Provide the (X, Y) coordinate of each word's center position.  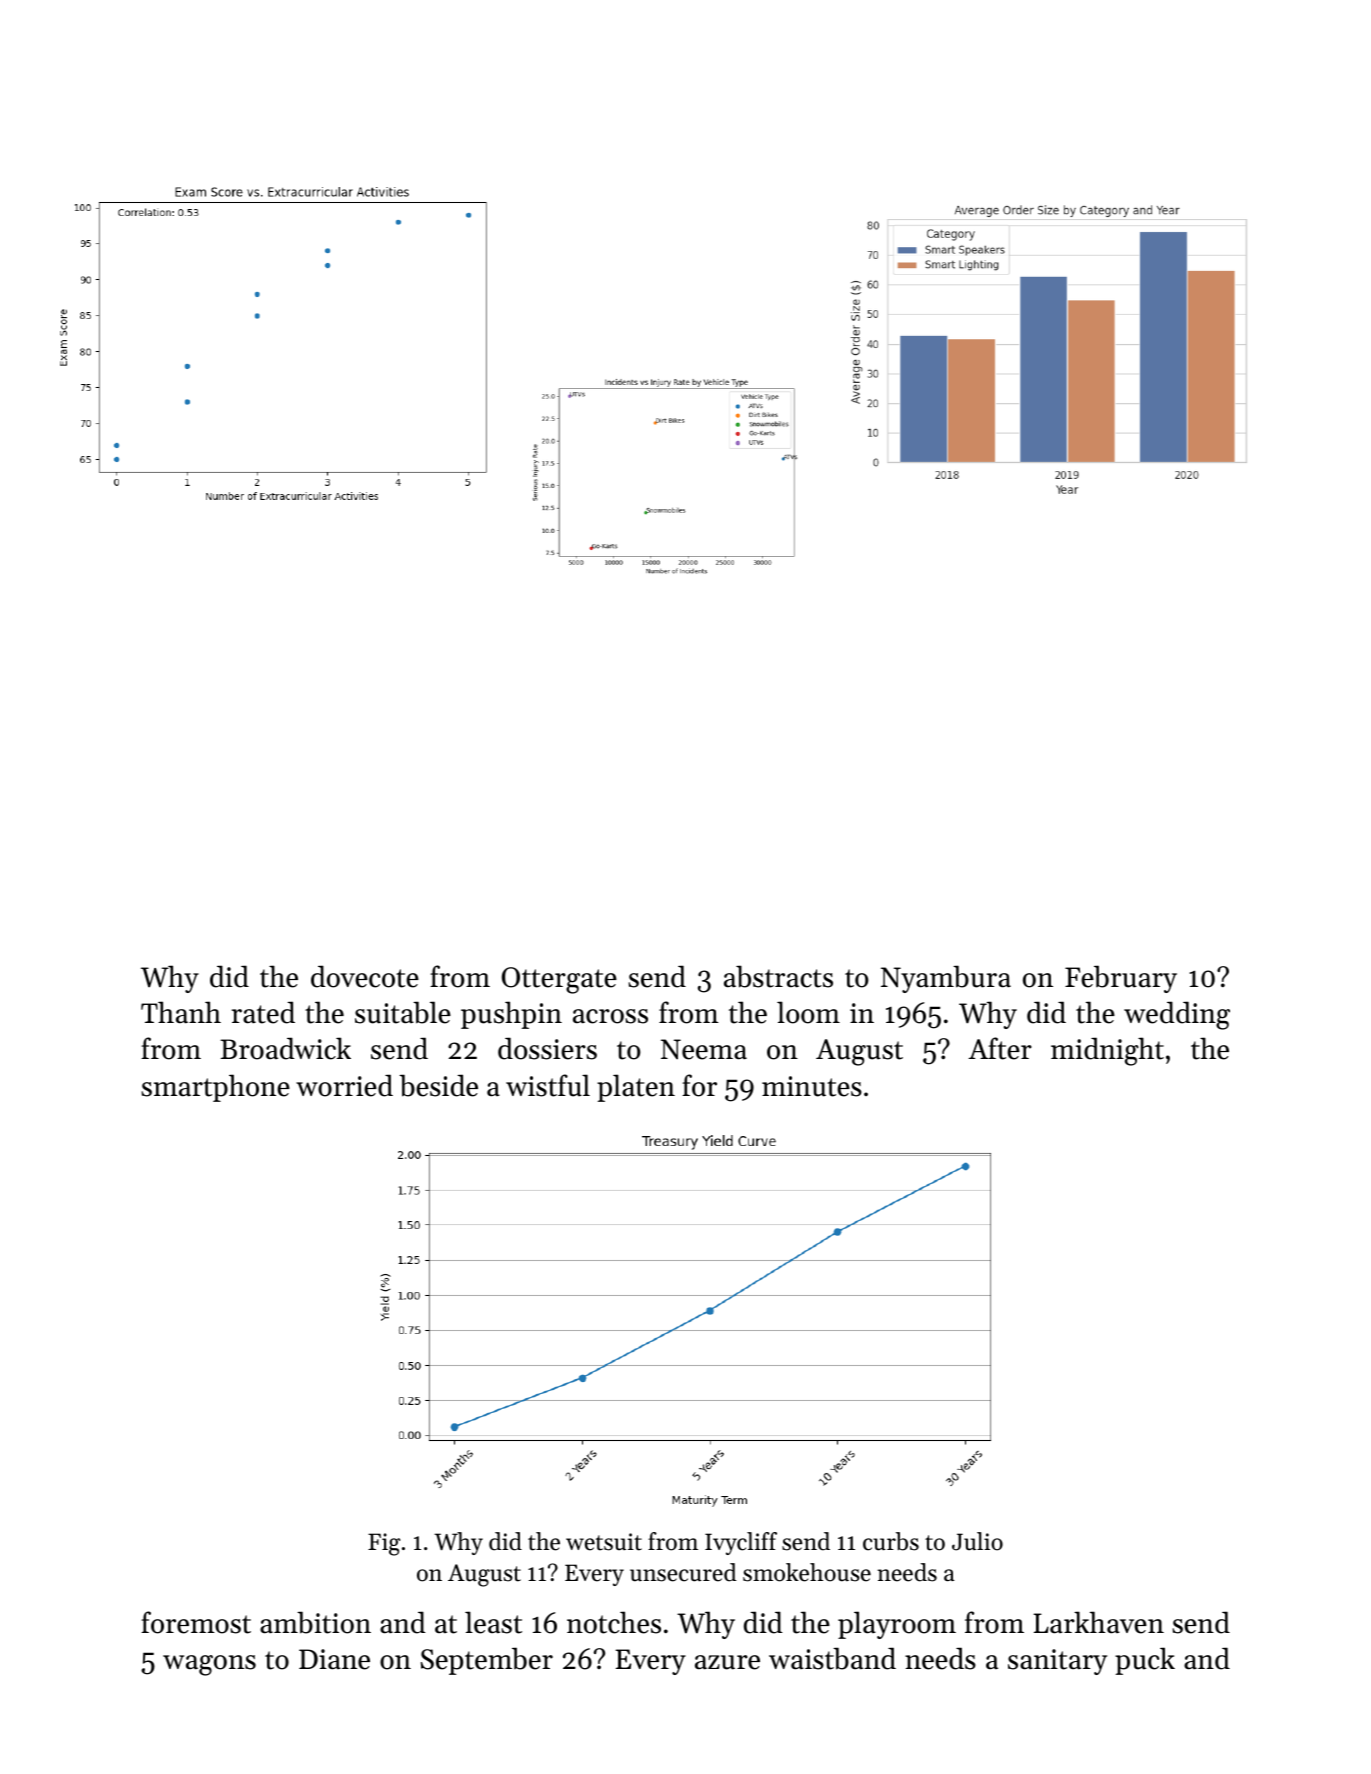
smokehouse (807, 1572)
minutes (812, 1086)
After (1000, 1048)
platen (636, 1088)
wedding (1177, 1015)
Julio (977, 1541)
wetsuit (604, 1542)
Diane (334, 1659)
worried (344, 1085)
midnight (1107, 1051)
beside (438, 1085)
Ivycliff (741, 1543)
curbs (891, 1541)
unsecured (683, 1572)
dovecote (365, 976)
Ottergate (559, 980)
